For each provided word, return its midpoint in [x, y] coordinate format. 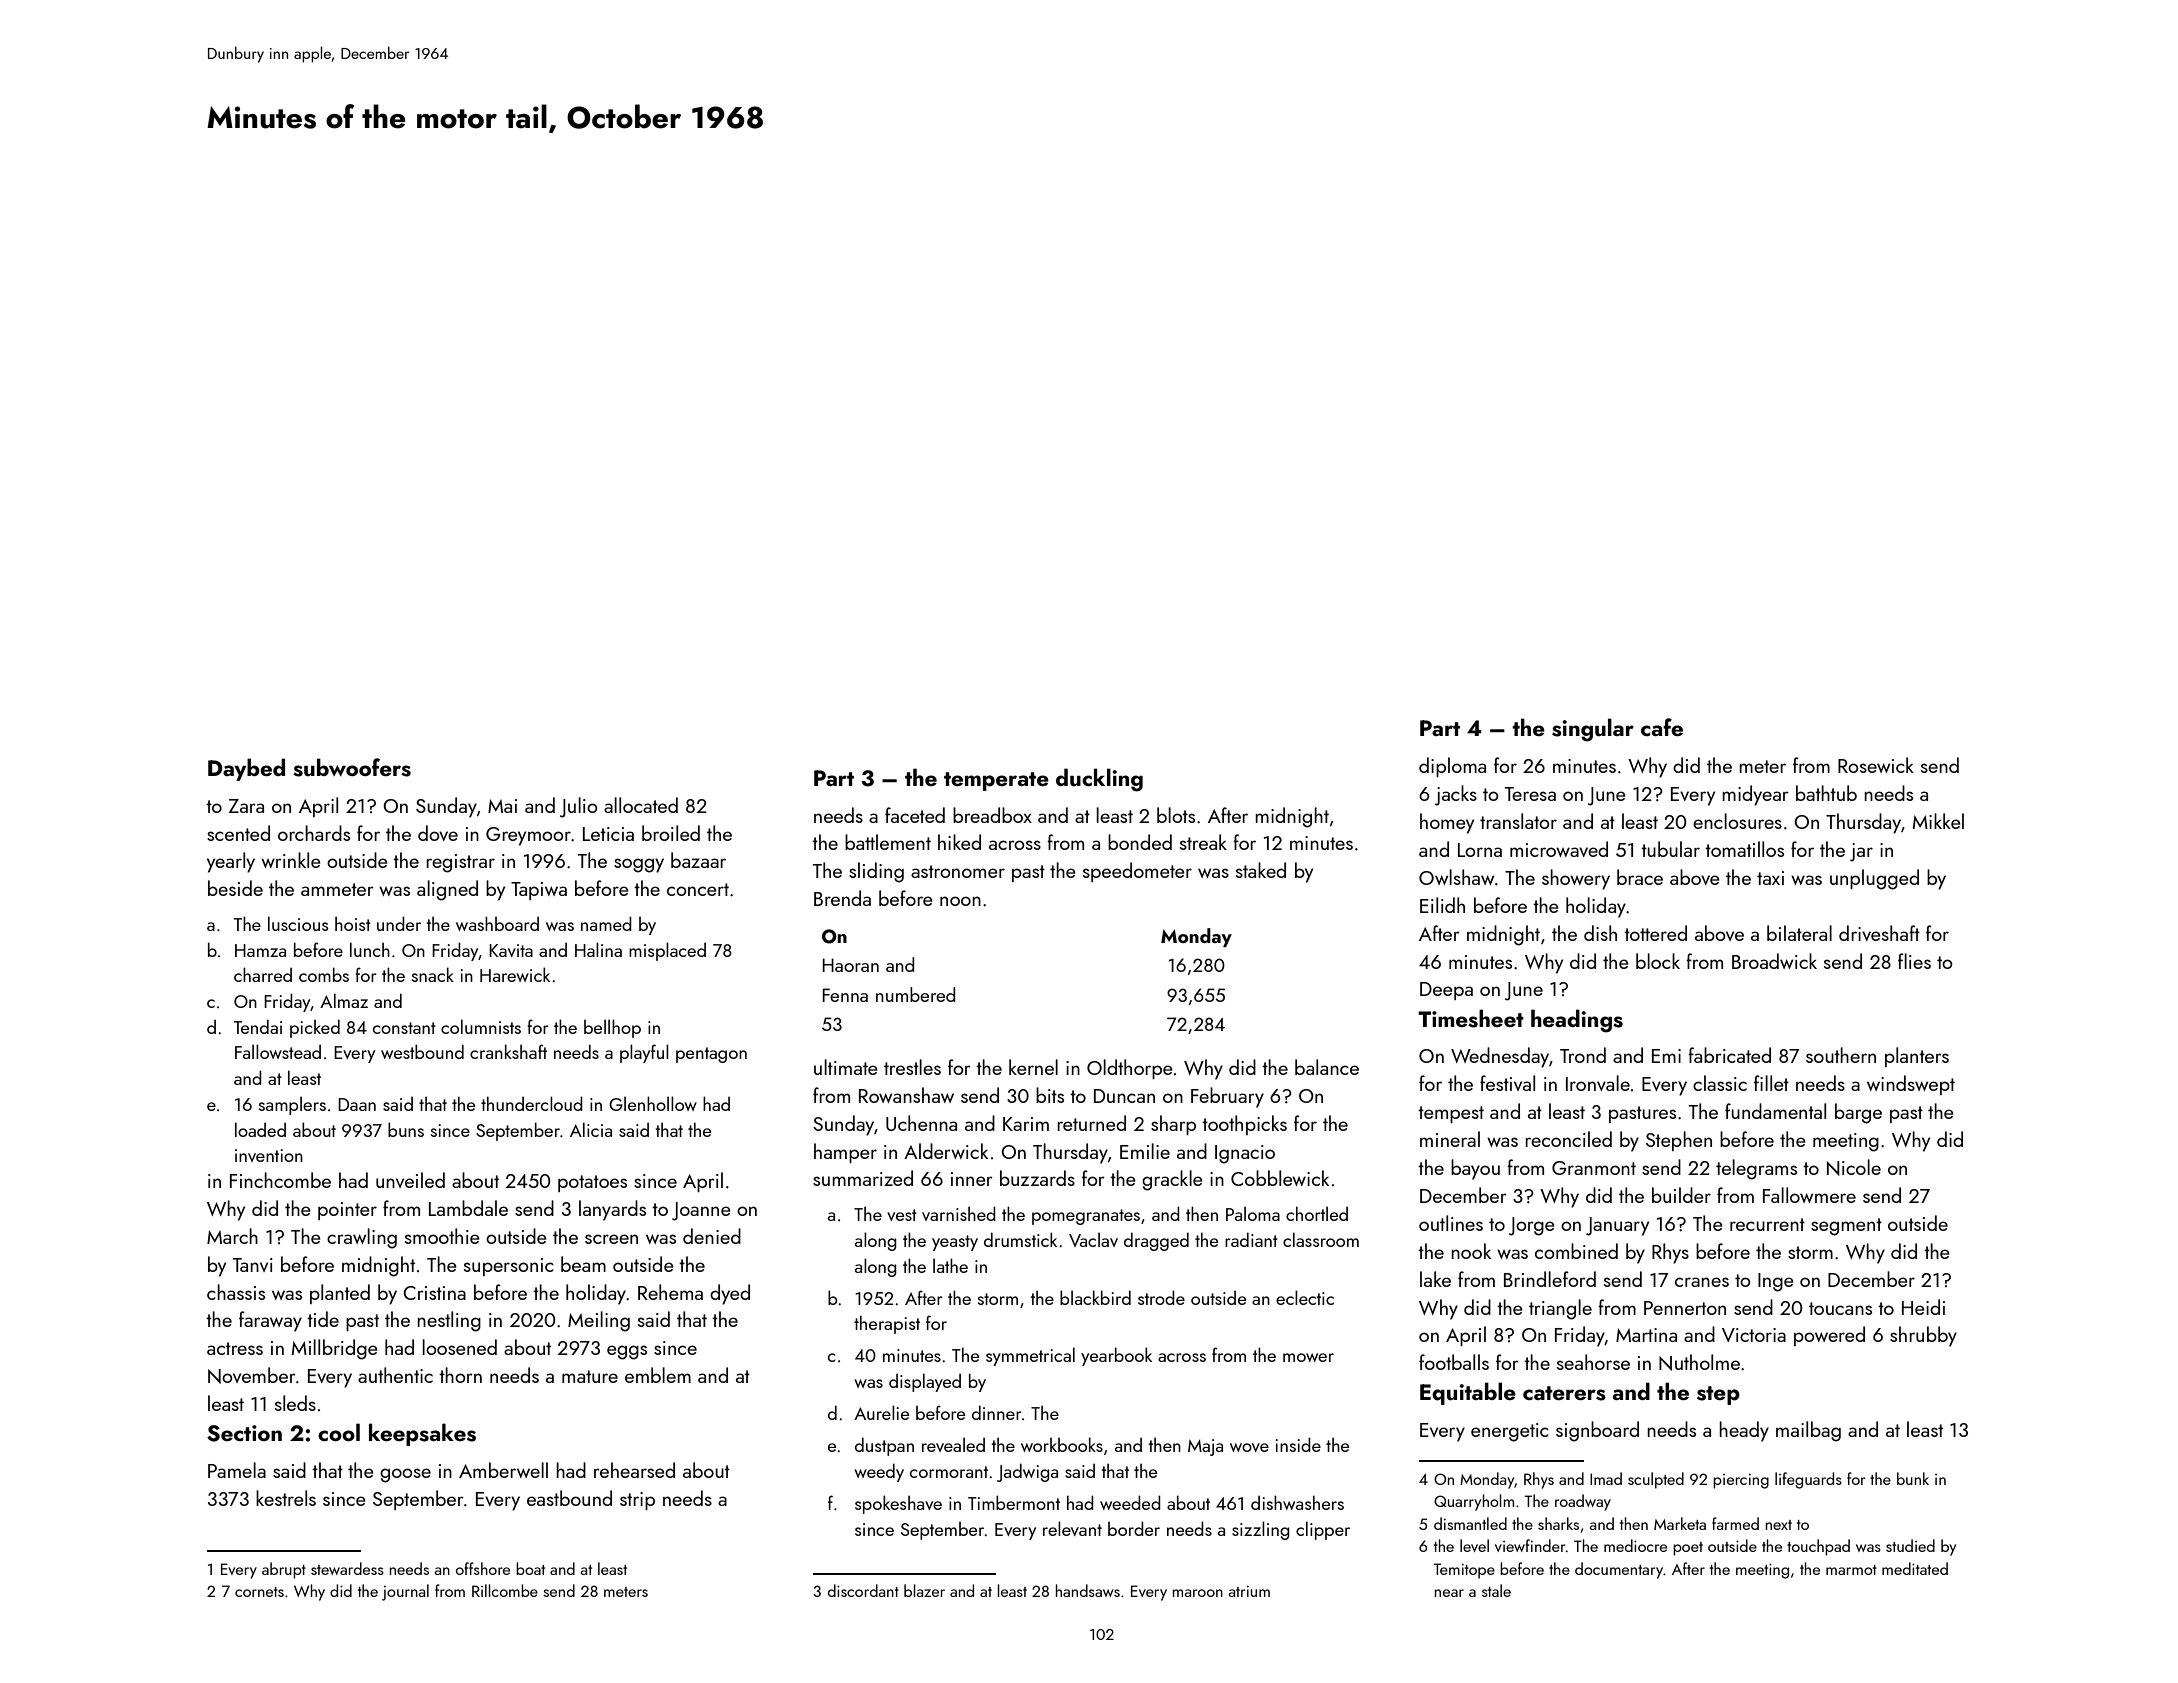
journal [405, 1592]
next [1779, 1525]
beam [583, 1264]
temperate [996, 781]
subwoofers [352, 767]
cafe [1662, 727]
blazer [924, 1590]
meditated [1915, 1568]
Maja [1205, 1447]
